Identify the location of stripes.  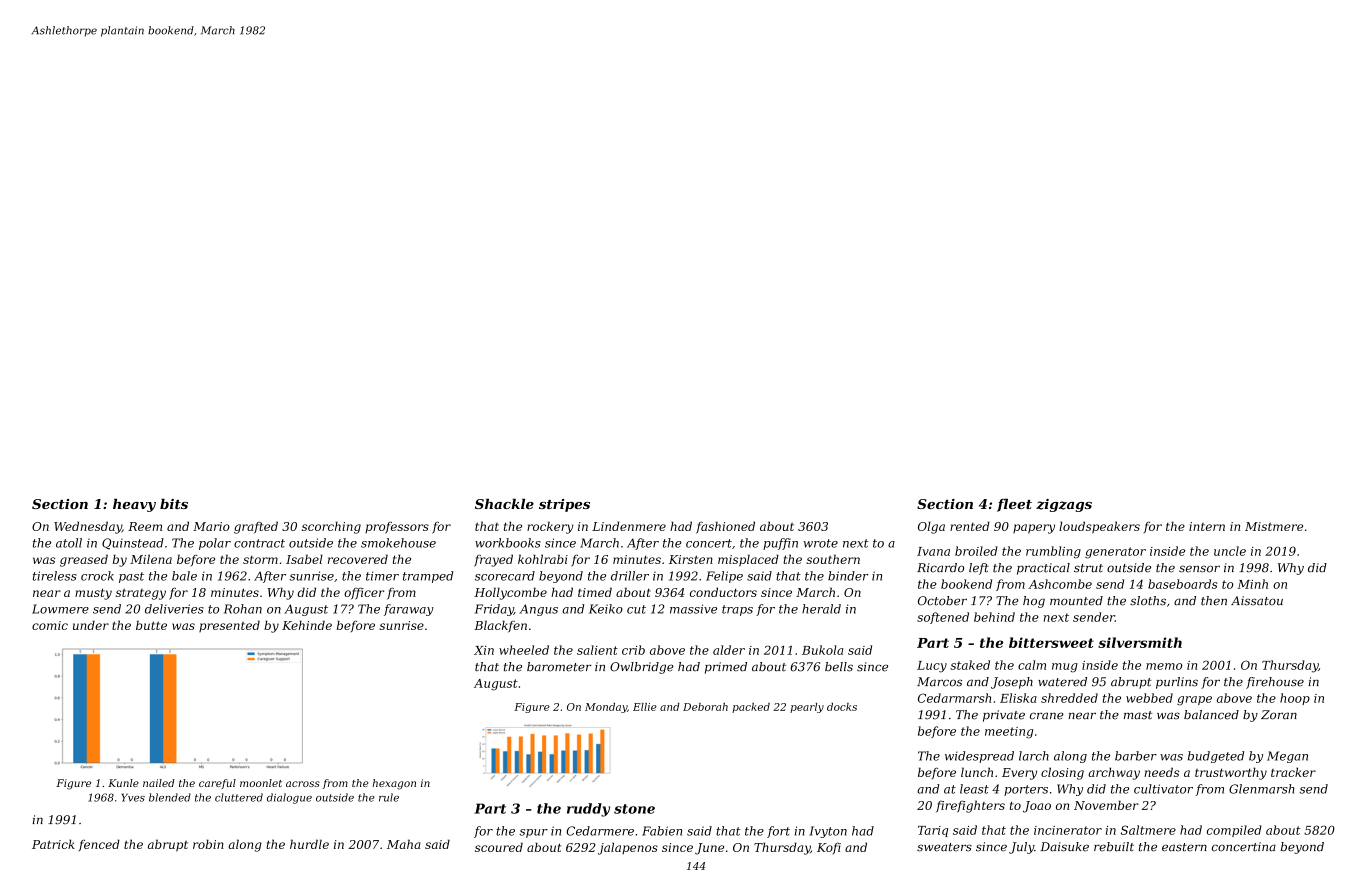
(564, 505).
